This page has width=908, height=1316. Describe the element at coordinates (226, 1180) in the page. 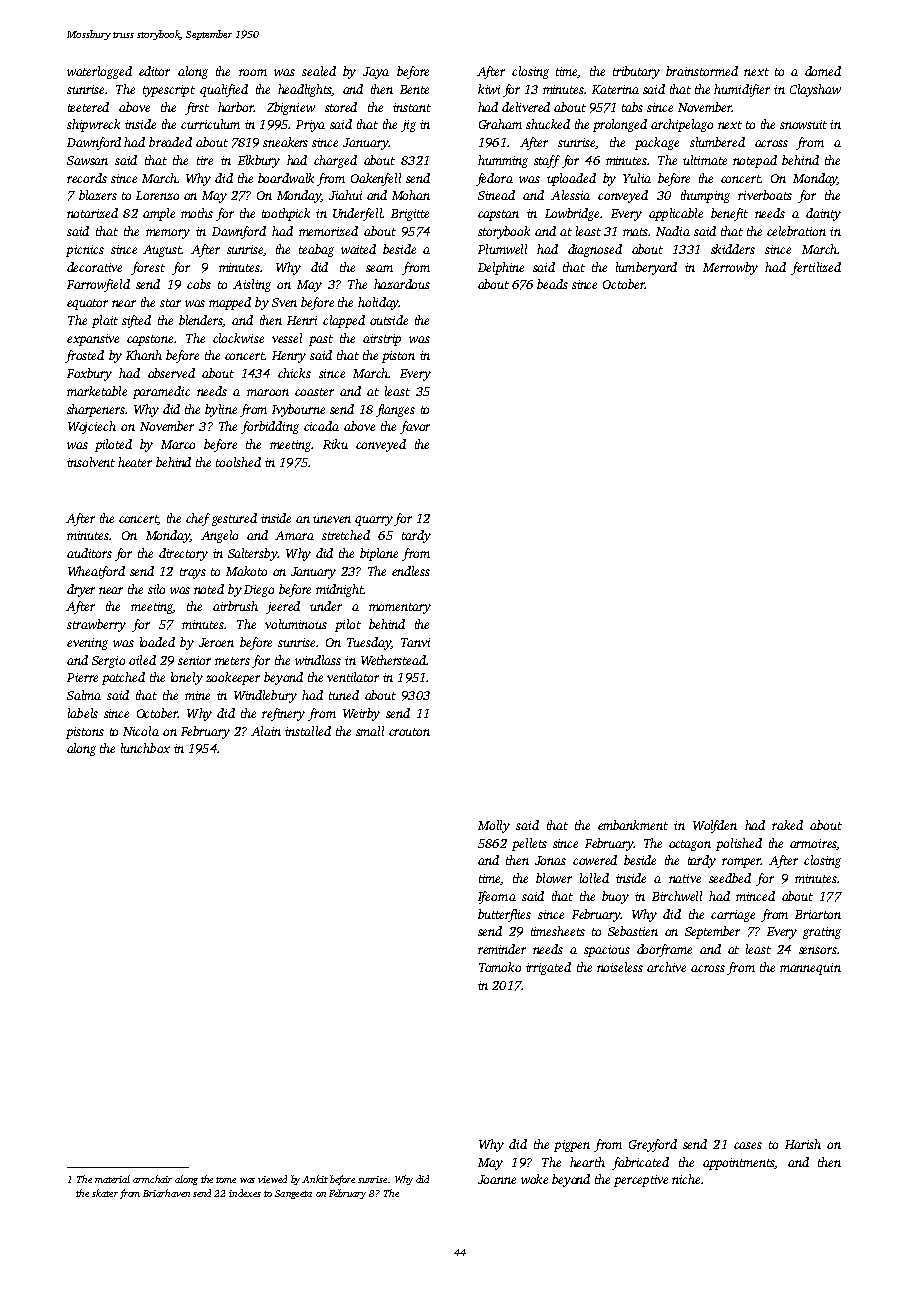

I see `tome` at that location.
